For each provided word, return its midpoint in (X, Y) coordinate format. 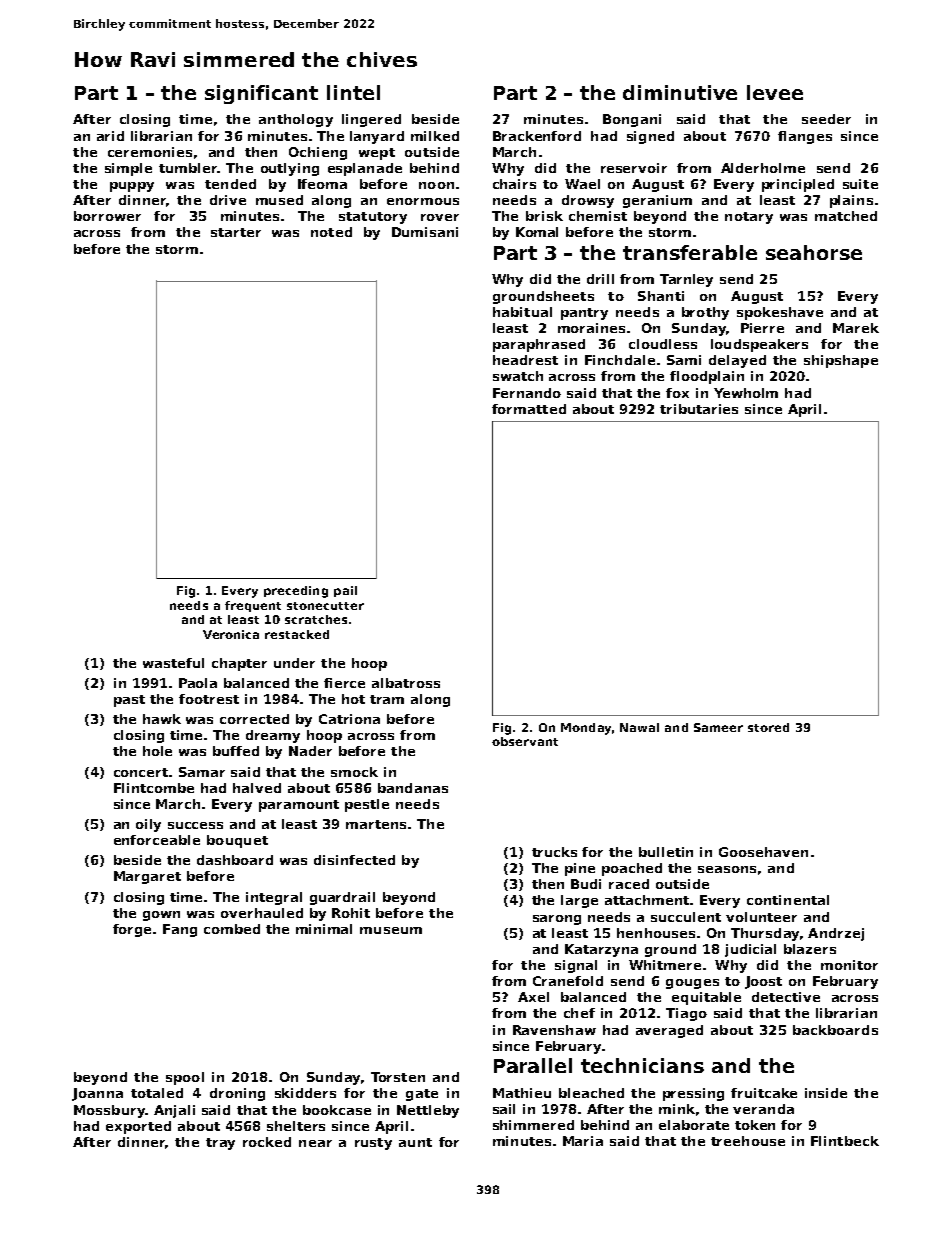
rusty (373, 1144)
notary (749, 218)
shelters (296, 1126)
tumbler (188, 168)
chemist (598, 216)
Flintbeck (845, 1141)
